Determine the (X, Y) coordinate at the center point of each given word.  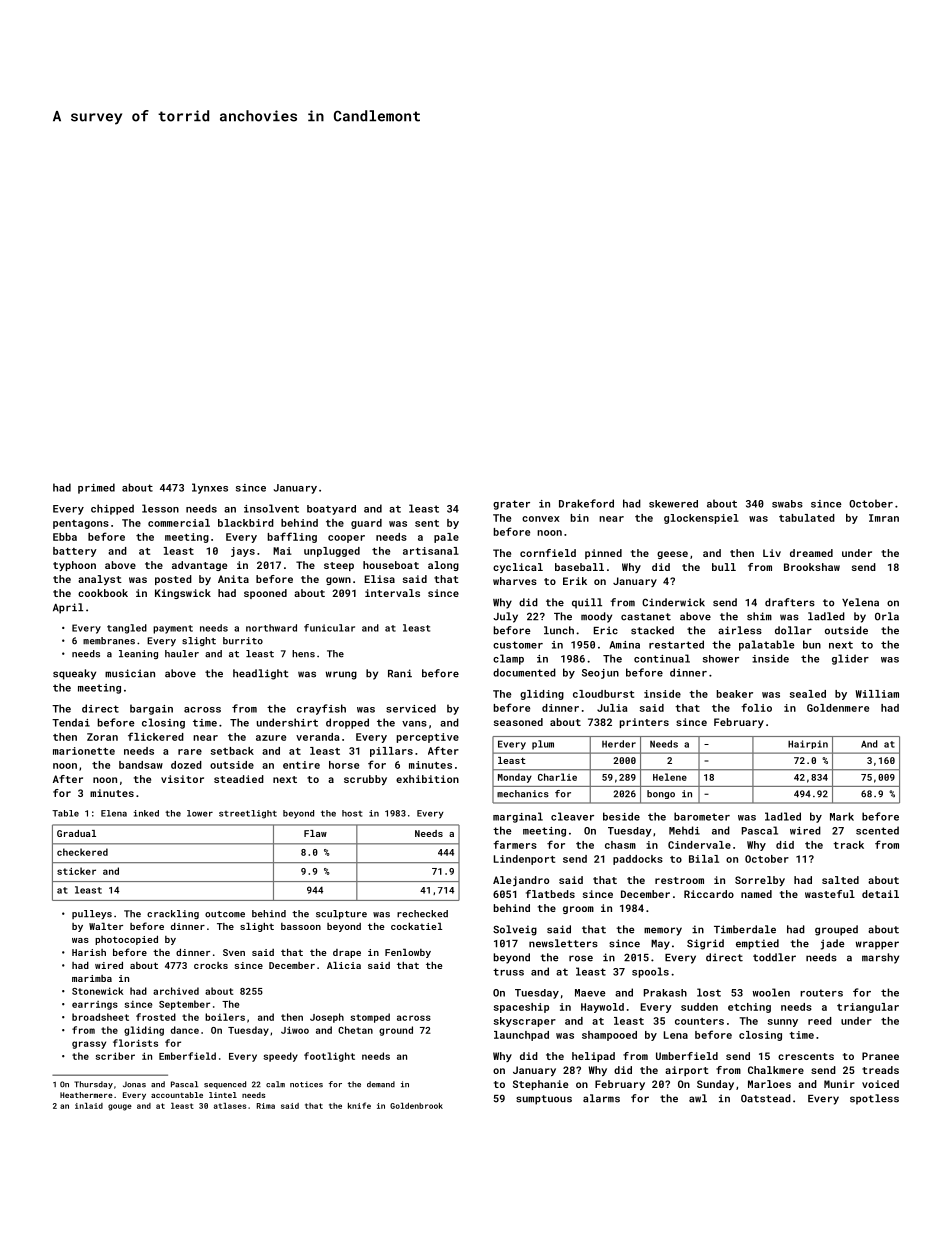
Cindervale (699, 845)
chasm (620, 845)
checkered (82, 852)
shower (721, 659)
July (505, 617)
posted (173, 580)
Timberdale (745, 929)
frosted (156, 1017)
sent (427, 523)
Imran (884, 518)
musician (130, 673)
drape (347, 953)
